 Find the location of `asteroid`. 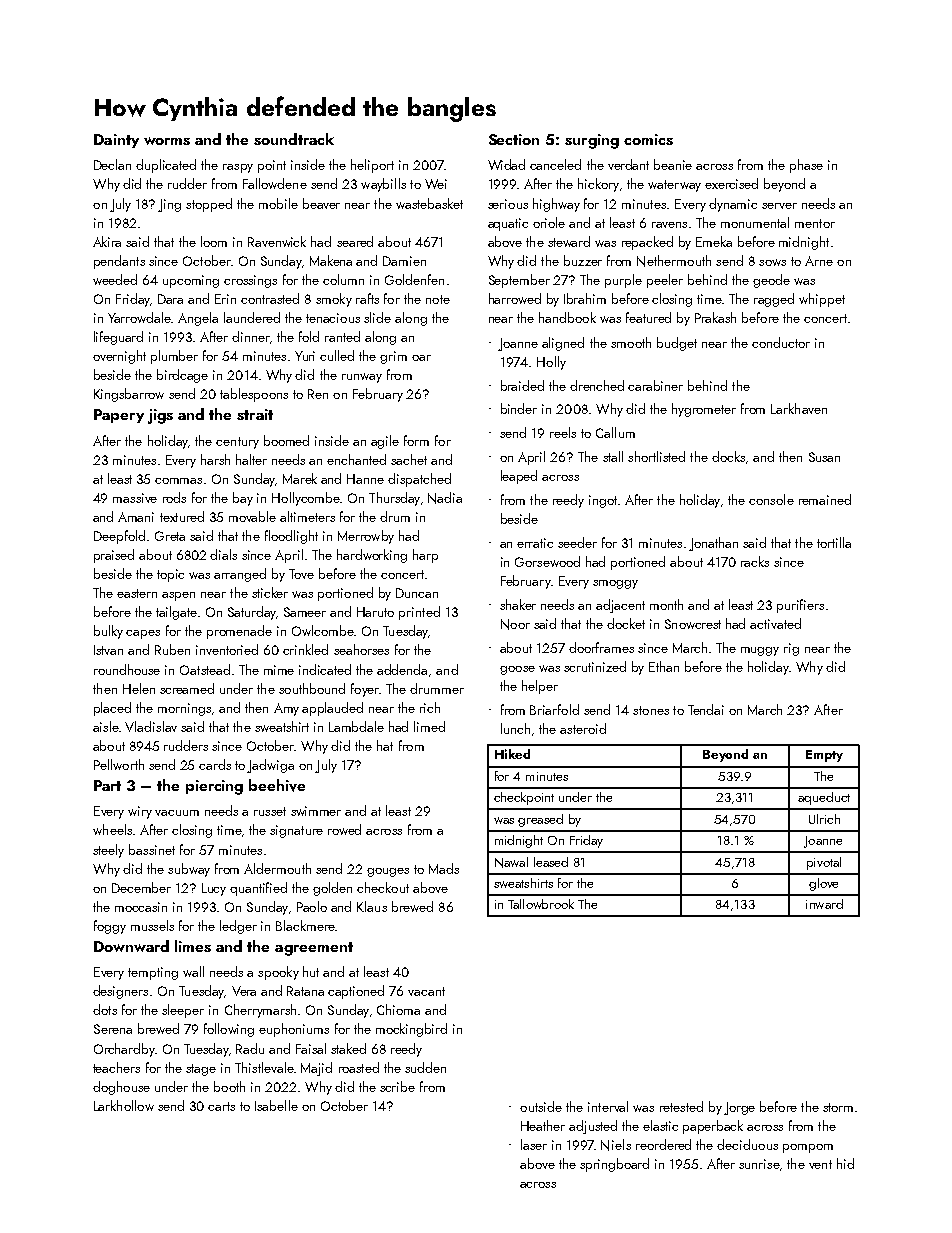

asteroid is located at coordinates (583, 728).
